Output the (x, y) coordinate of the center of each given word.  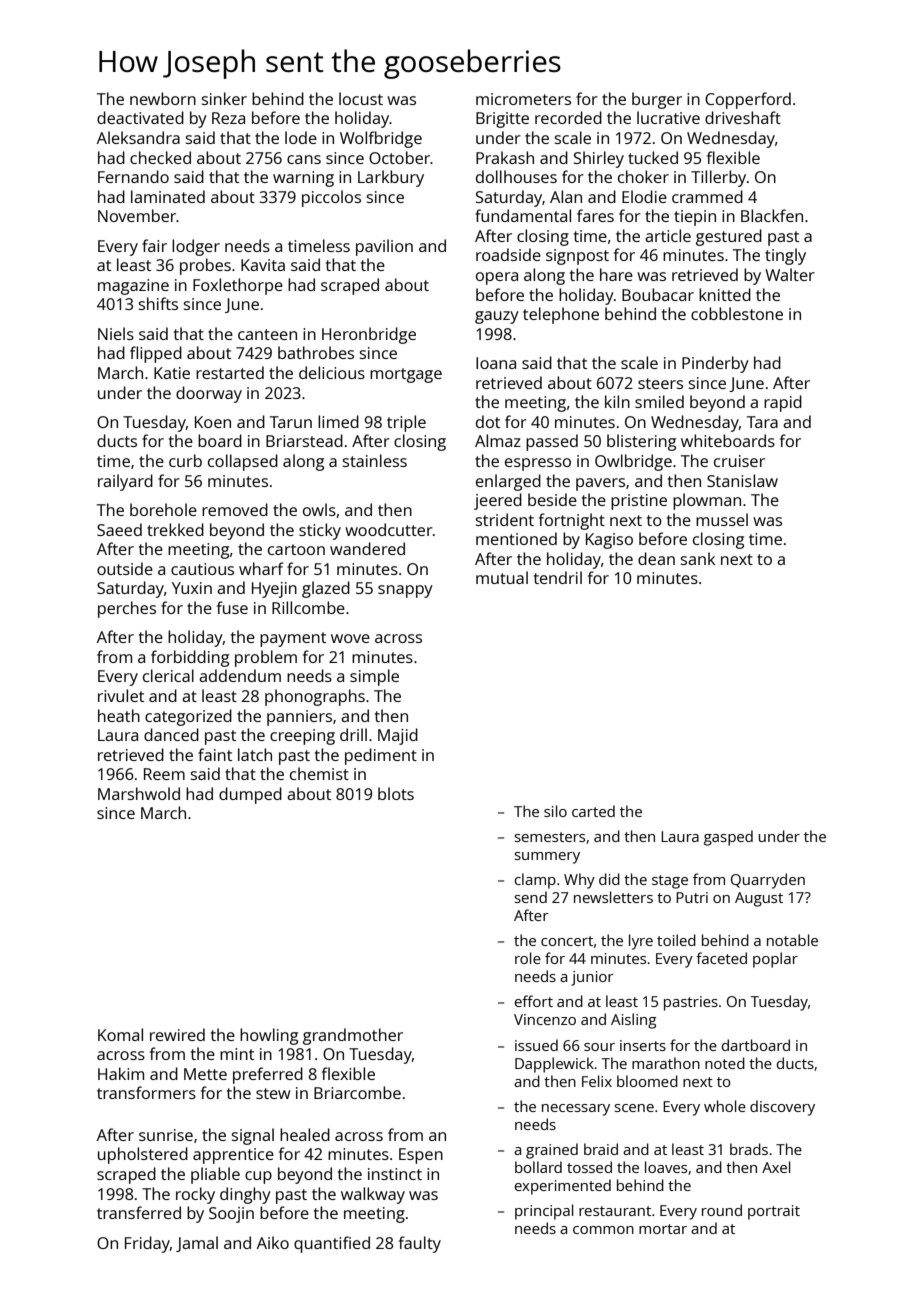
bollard (538, 1167)
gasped (728, 838)
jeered (498, 501)
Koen (213, 422)
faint (215, 754)
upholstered (143, 1155)
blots (396, 793)
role (528, 958)
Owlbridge (633, 462)
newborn (163, 98)
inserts (643, 1045)
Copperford (748, 100)
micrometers (523, 99)
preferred (268, 1075)
